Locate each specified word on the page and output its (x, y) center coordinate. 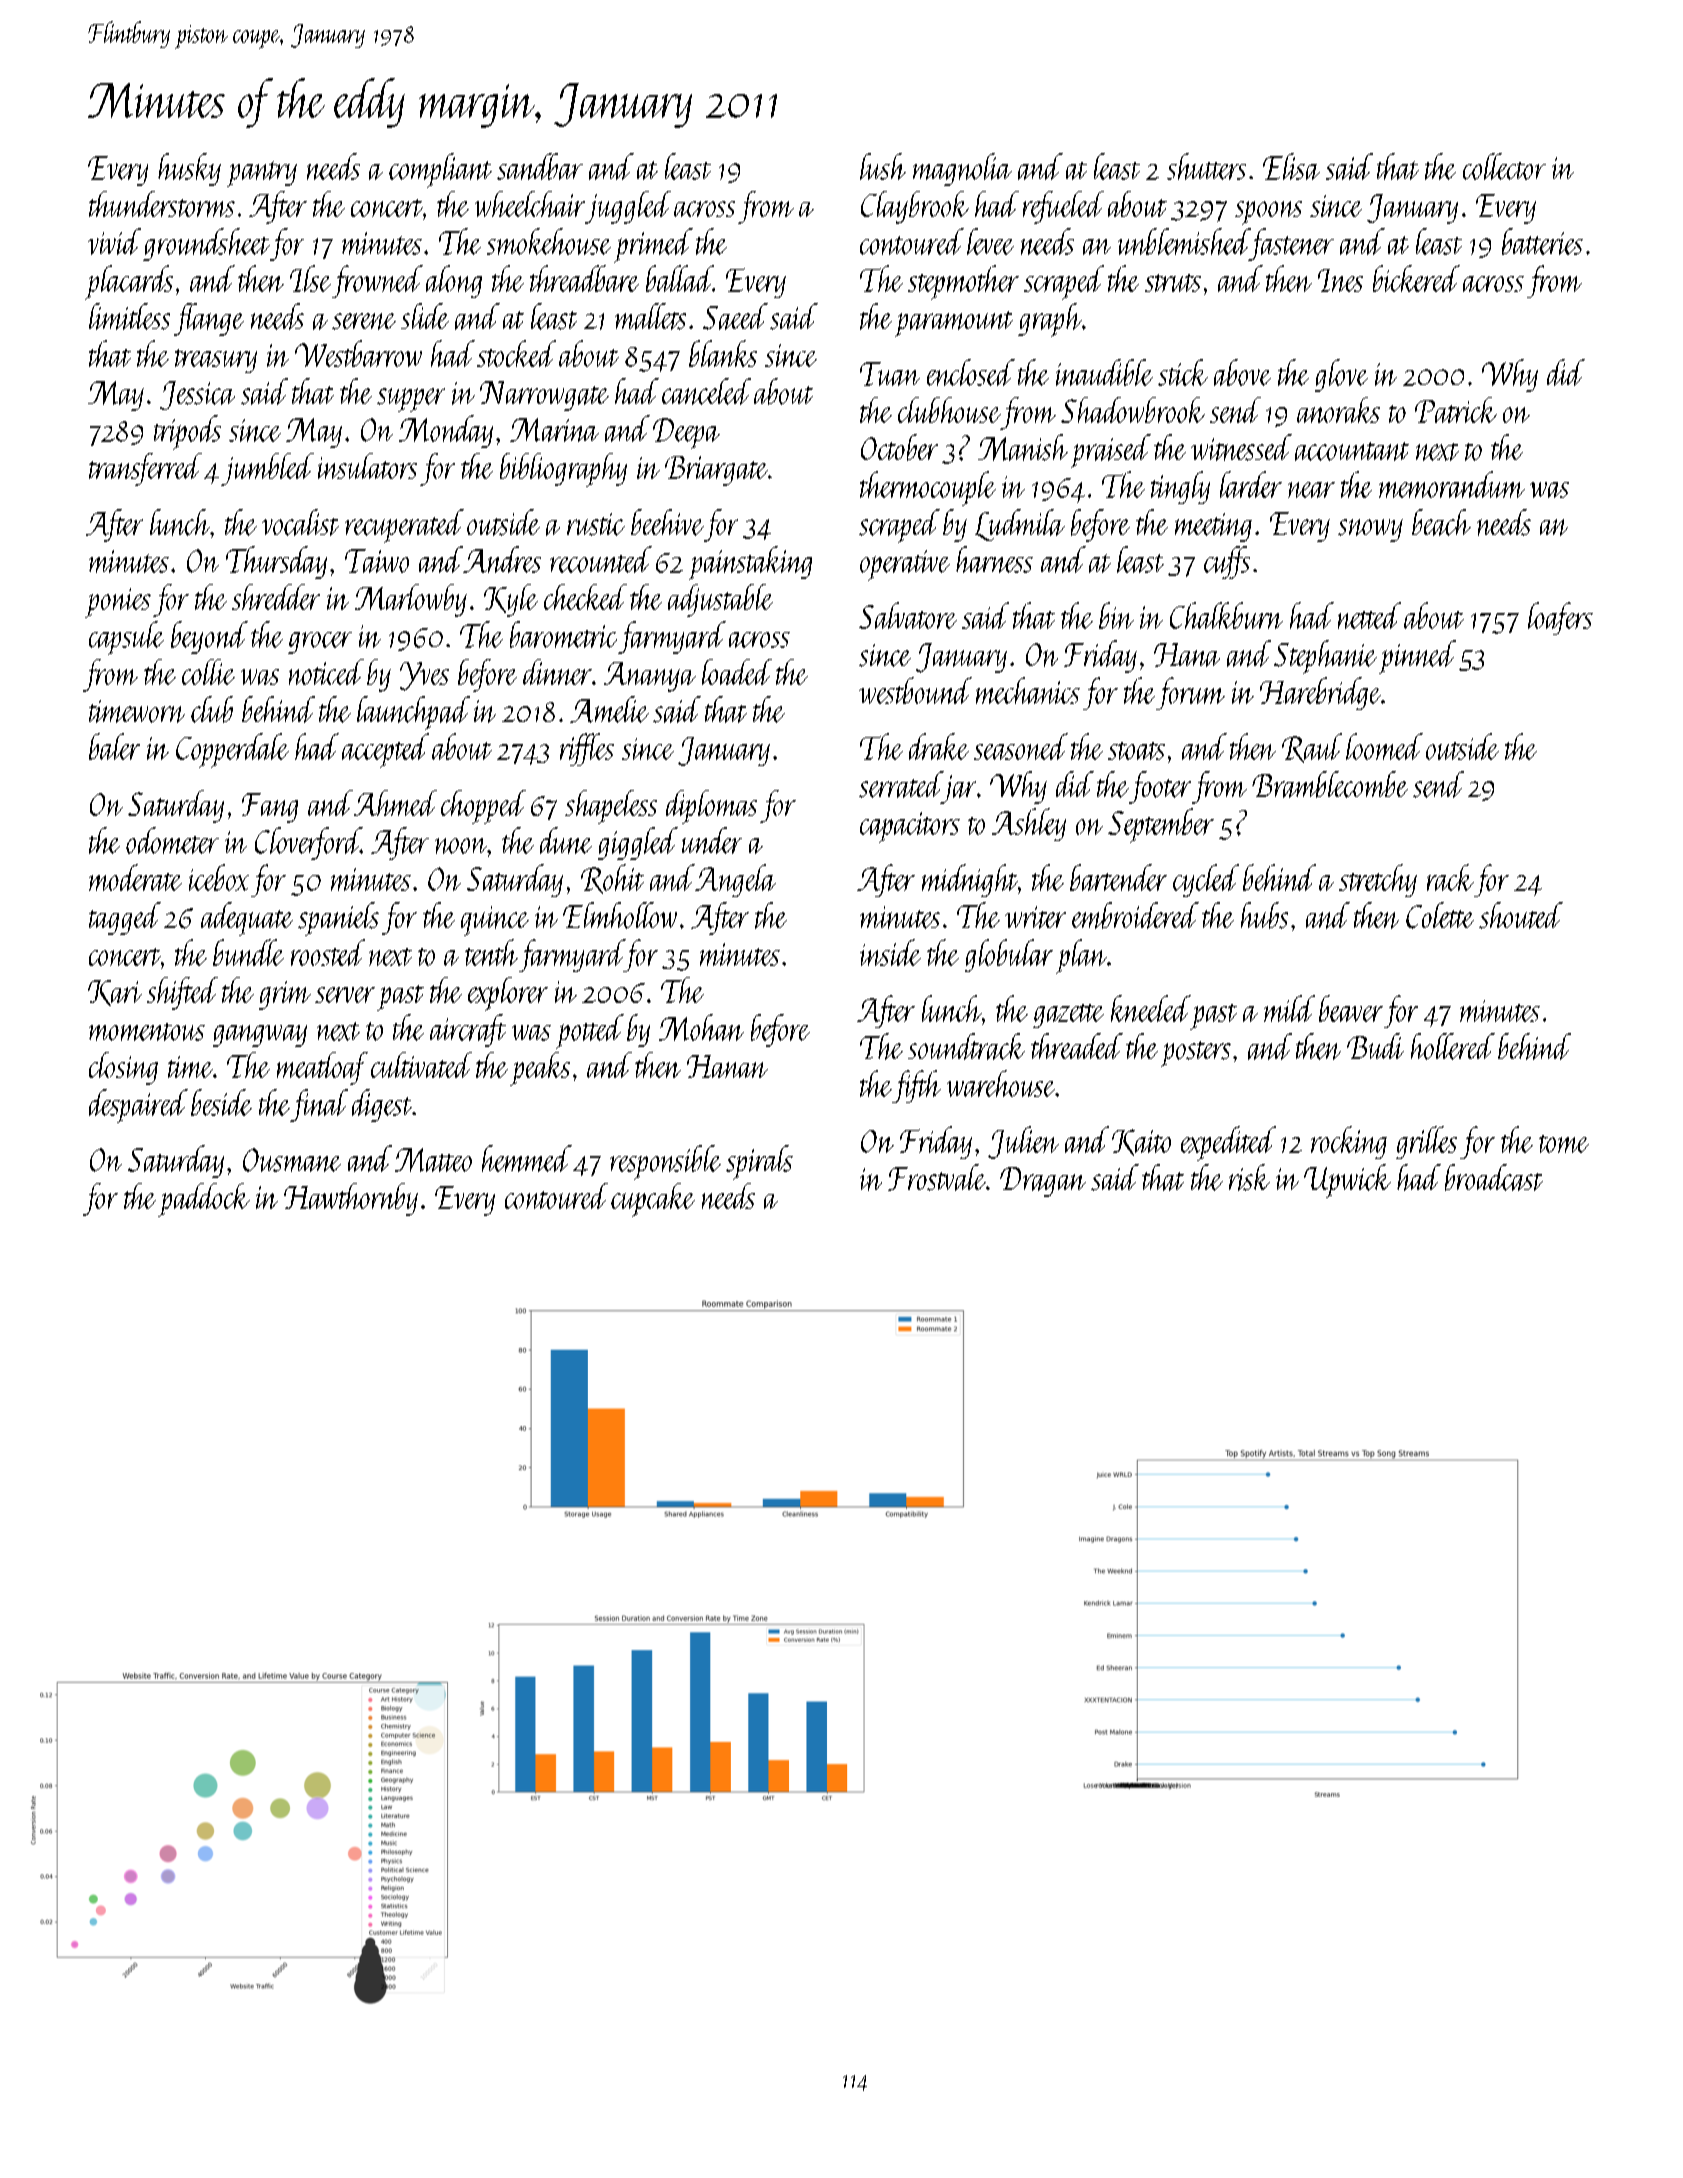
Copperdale (232, 750)
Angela (735, 880)
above (1242, 372)
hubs (1264, 915)
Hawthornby (351, 1199)
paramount (954, 324)
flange (209, 319)
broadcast (1494, 1177)
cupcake (653, 1200)
